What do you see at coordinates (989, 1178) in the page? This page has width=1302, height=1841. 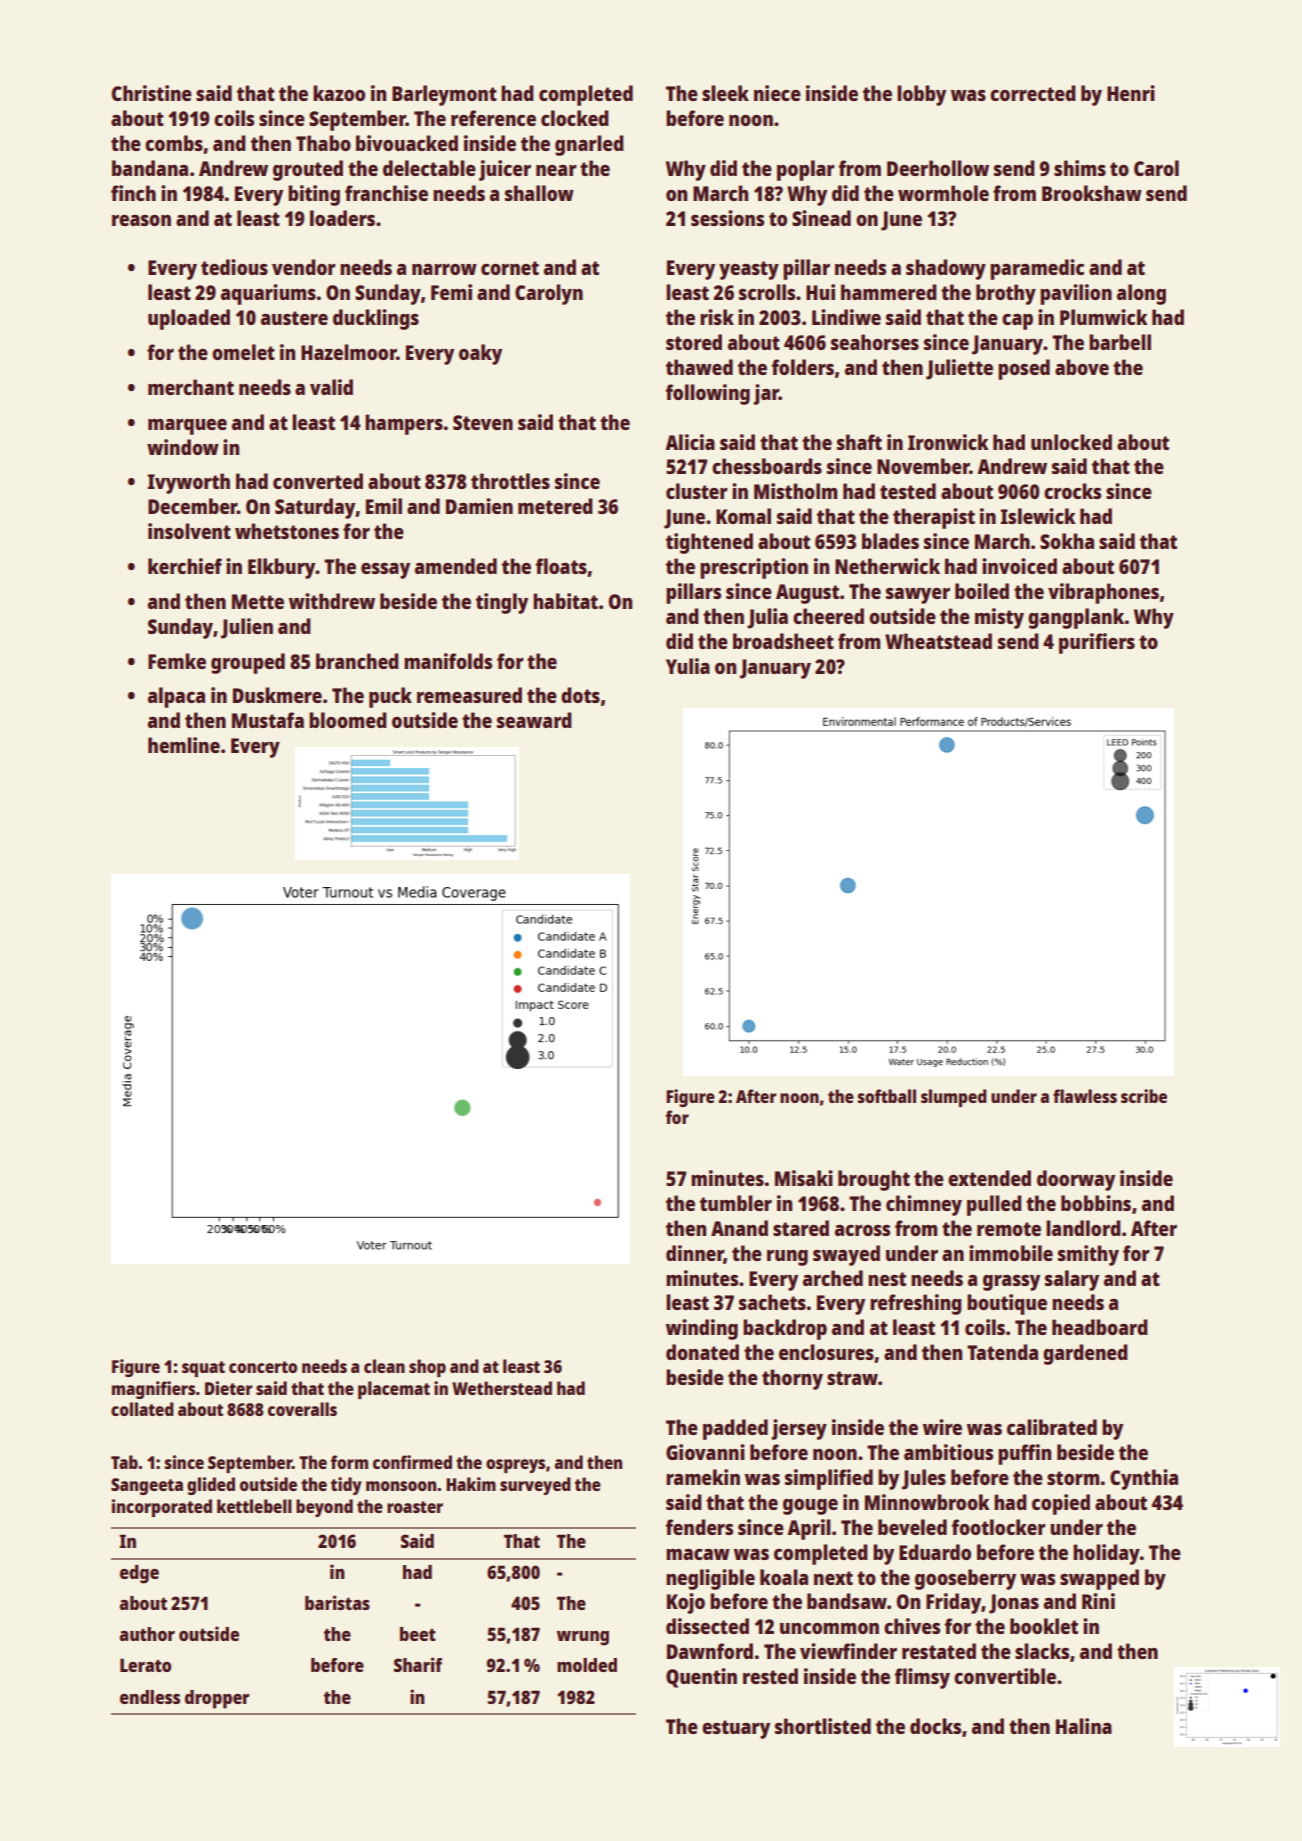 I see `extended` at bounding box center [989, 1178].
